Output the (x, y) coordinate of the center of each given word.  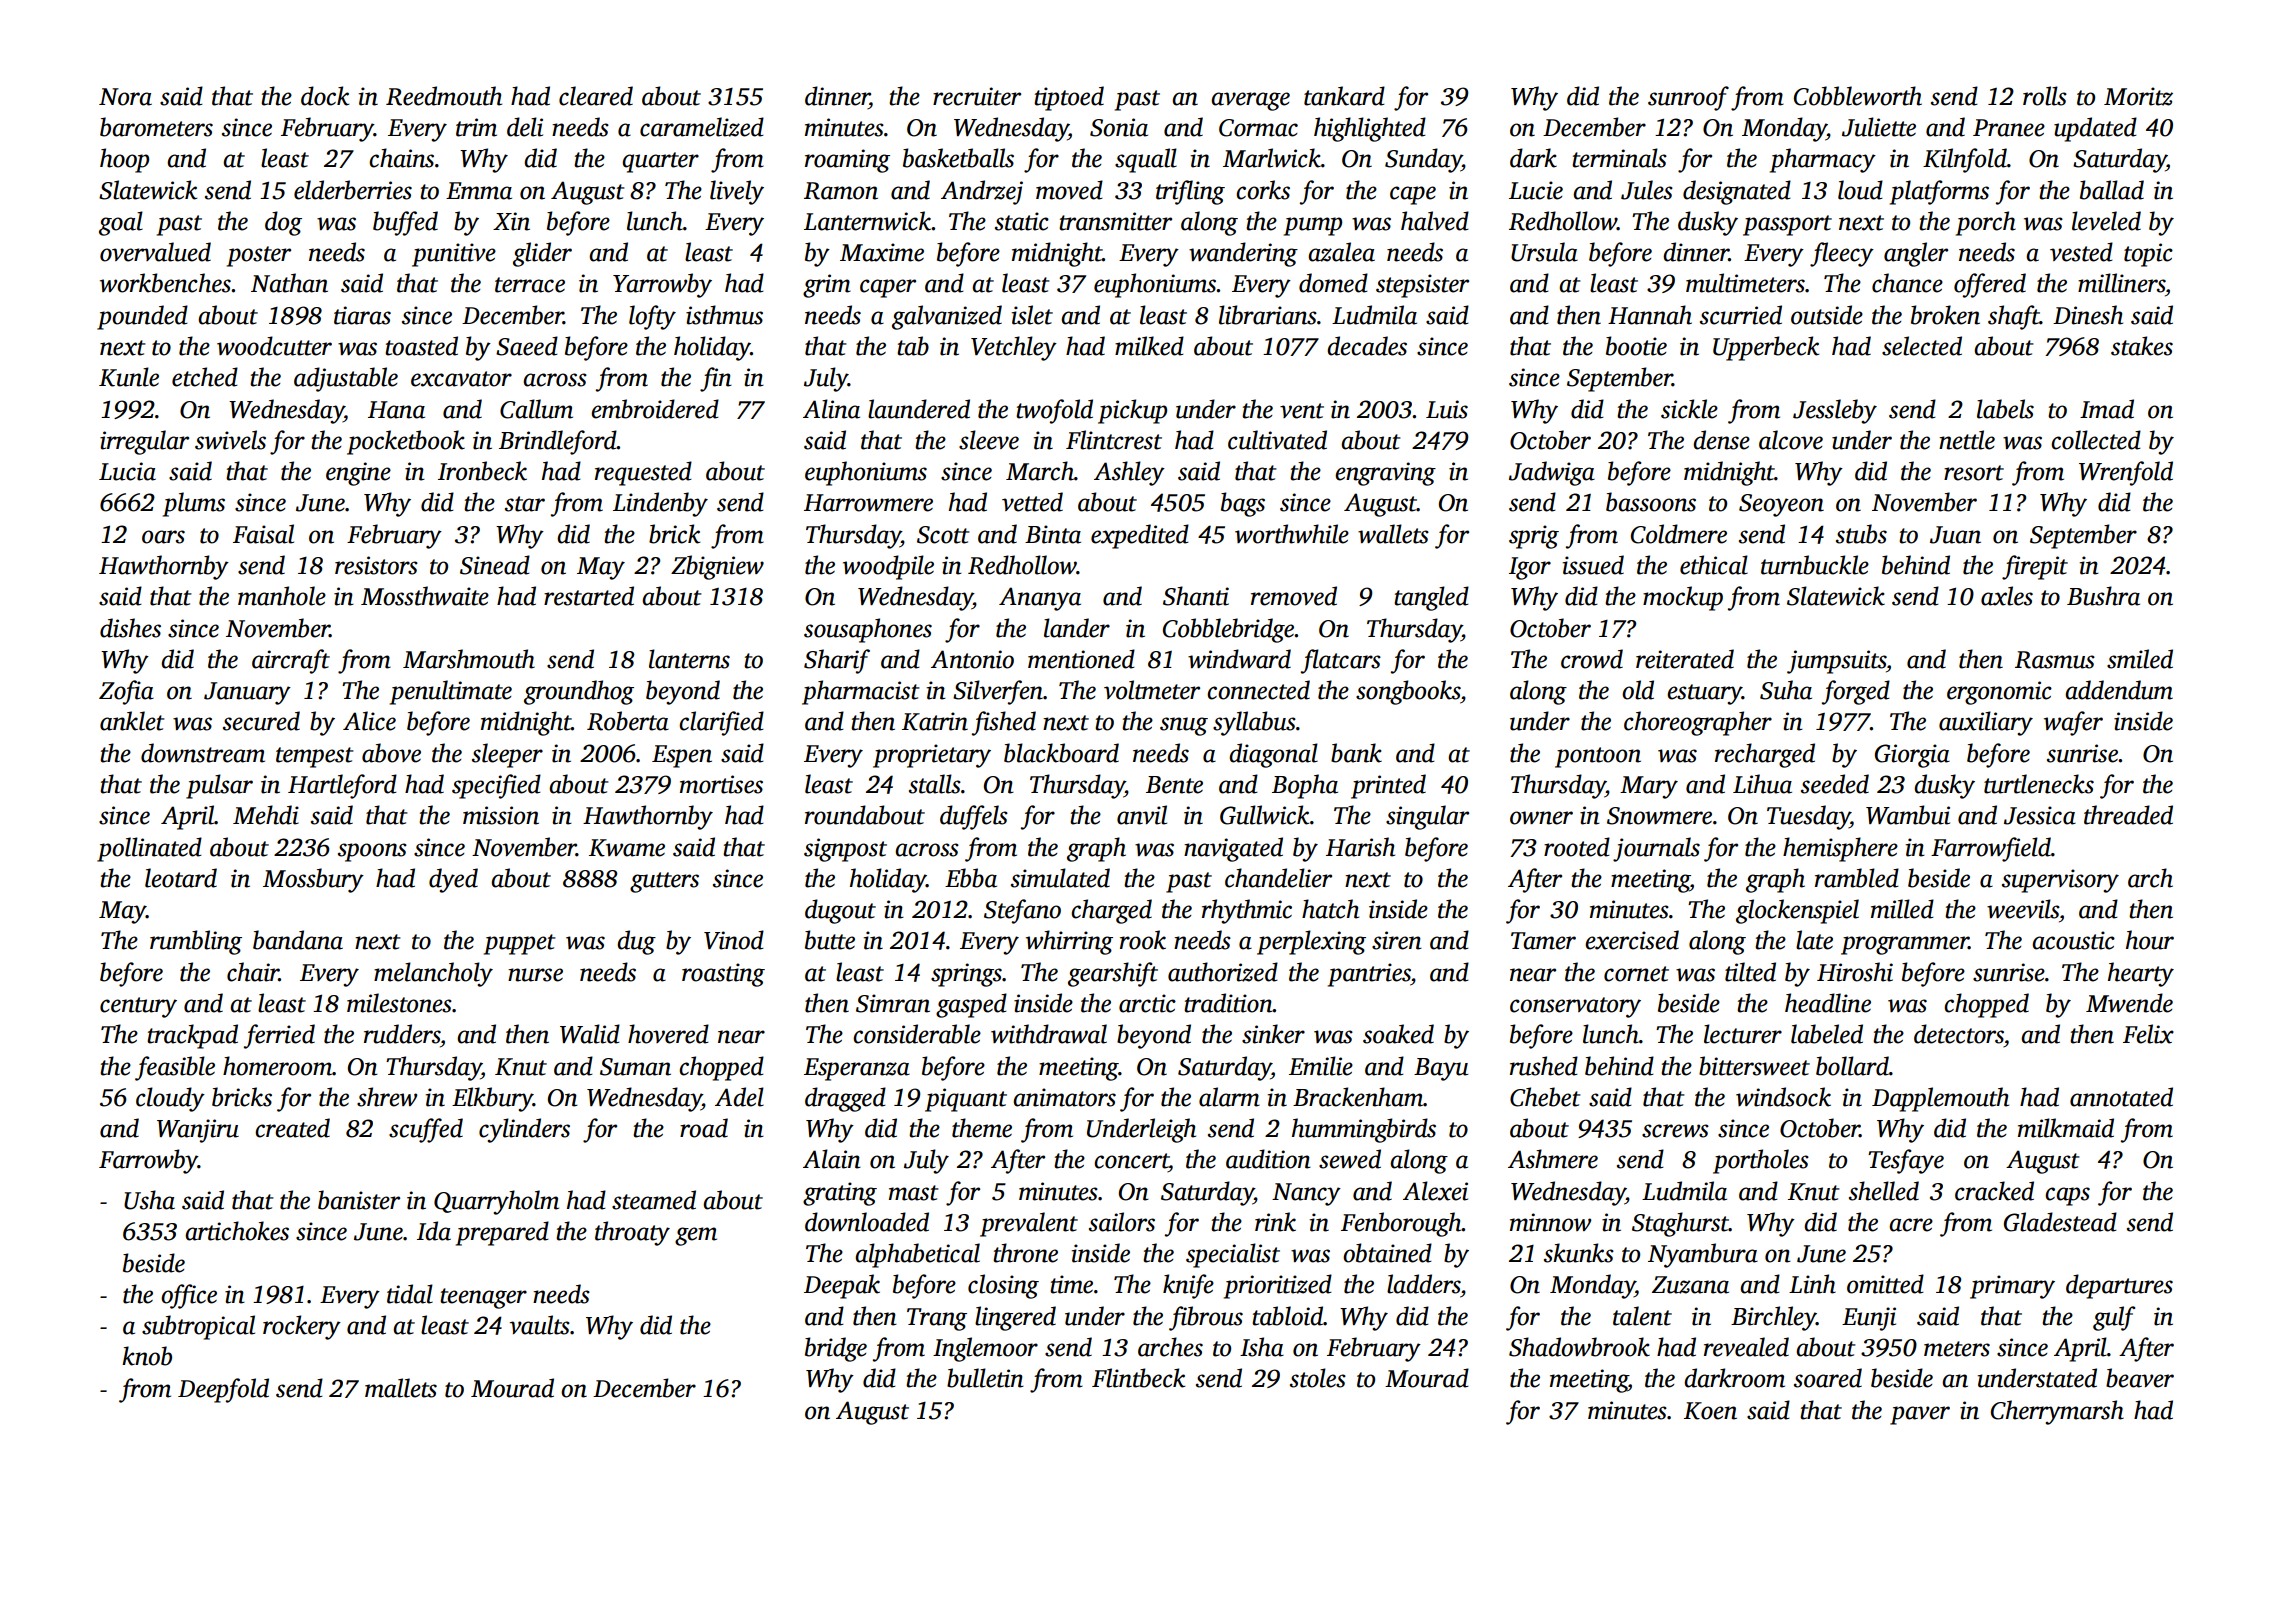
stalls (935, 784)
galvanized (947, 317)
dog (283, 223)
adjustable (346, 379)
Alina (831, 409)
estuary (1704, 694)
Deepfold (223, 1390)
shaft (2014, 317)
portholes (1761, 1161)
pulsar (219, 786)
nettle (1967, 440)
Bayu (1441, 1069)
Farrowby (148, 1161)
